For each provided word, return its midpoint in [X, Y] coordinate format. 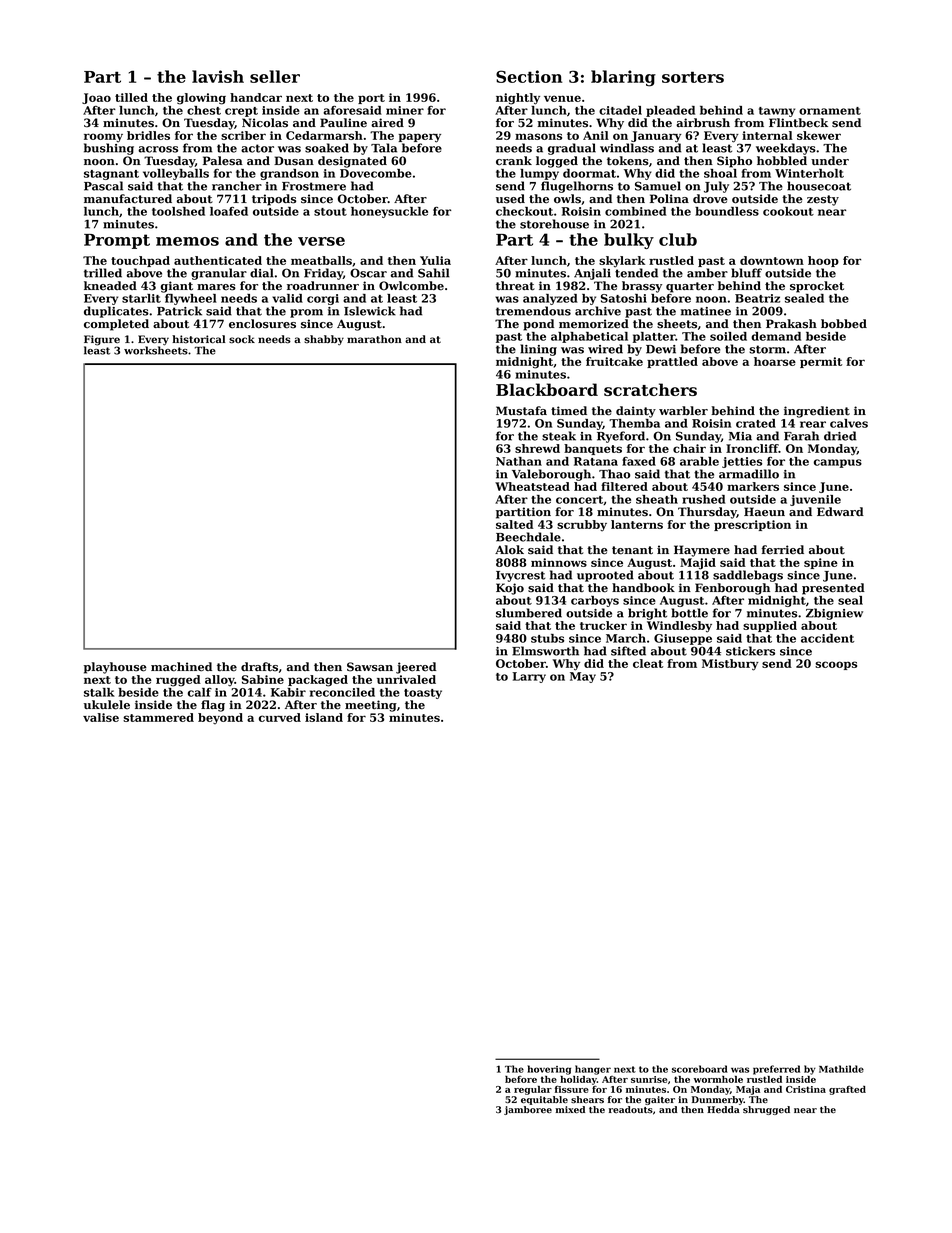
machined [181, 667]
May [583, 677]
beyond [220, 718]
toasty [423, 694]
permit [821, 362]
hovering [549, 1070]
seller [275, 76]
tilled [131, 97]
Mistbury [730, 665]
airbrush [703, 123]
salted [514, 524]
